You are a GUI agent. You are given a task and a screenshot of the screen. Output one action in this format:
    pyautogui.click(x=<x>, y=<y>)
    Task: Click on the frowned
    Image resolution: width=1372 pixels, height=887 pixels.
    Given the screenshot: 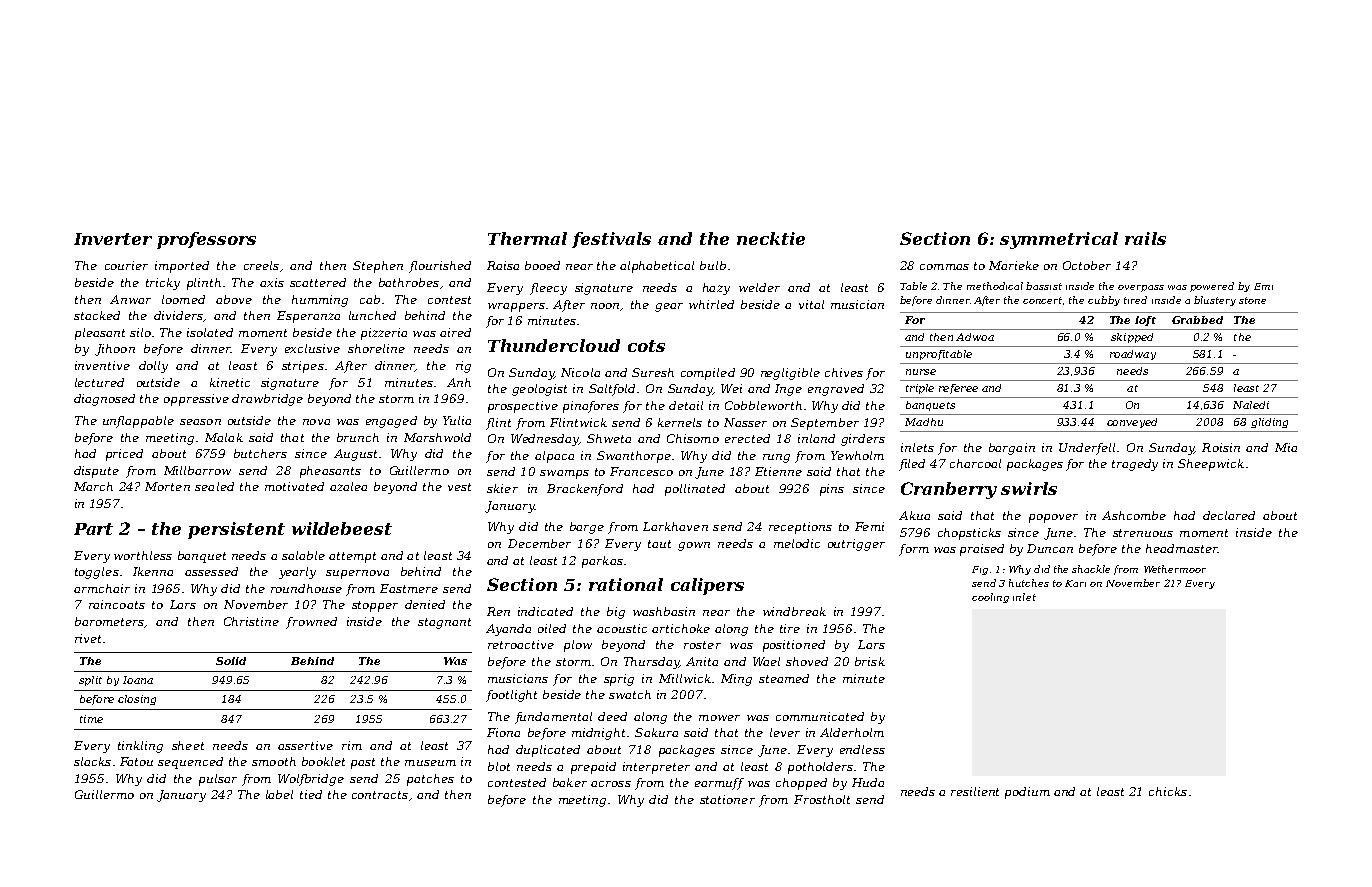 What is the action you would take?
    pyautogui.click(x=311, y=623)
